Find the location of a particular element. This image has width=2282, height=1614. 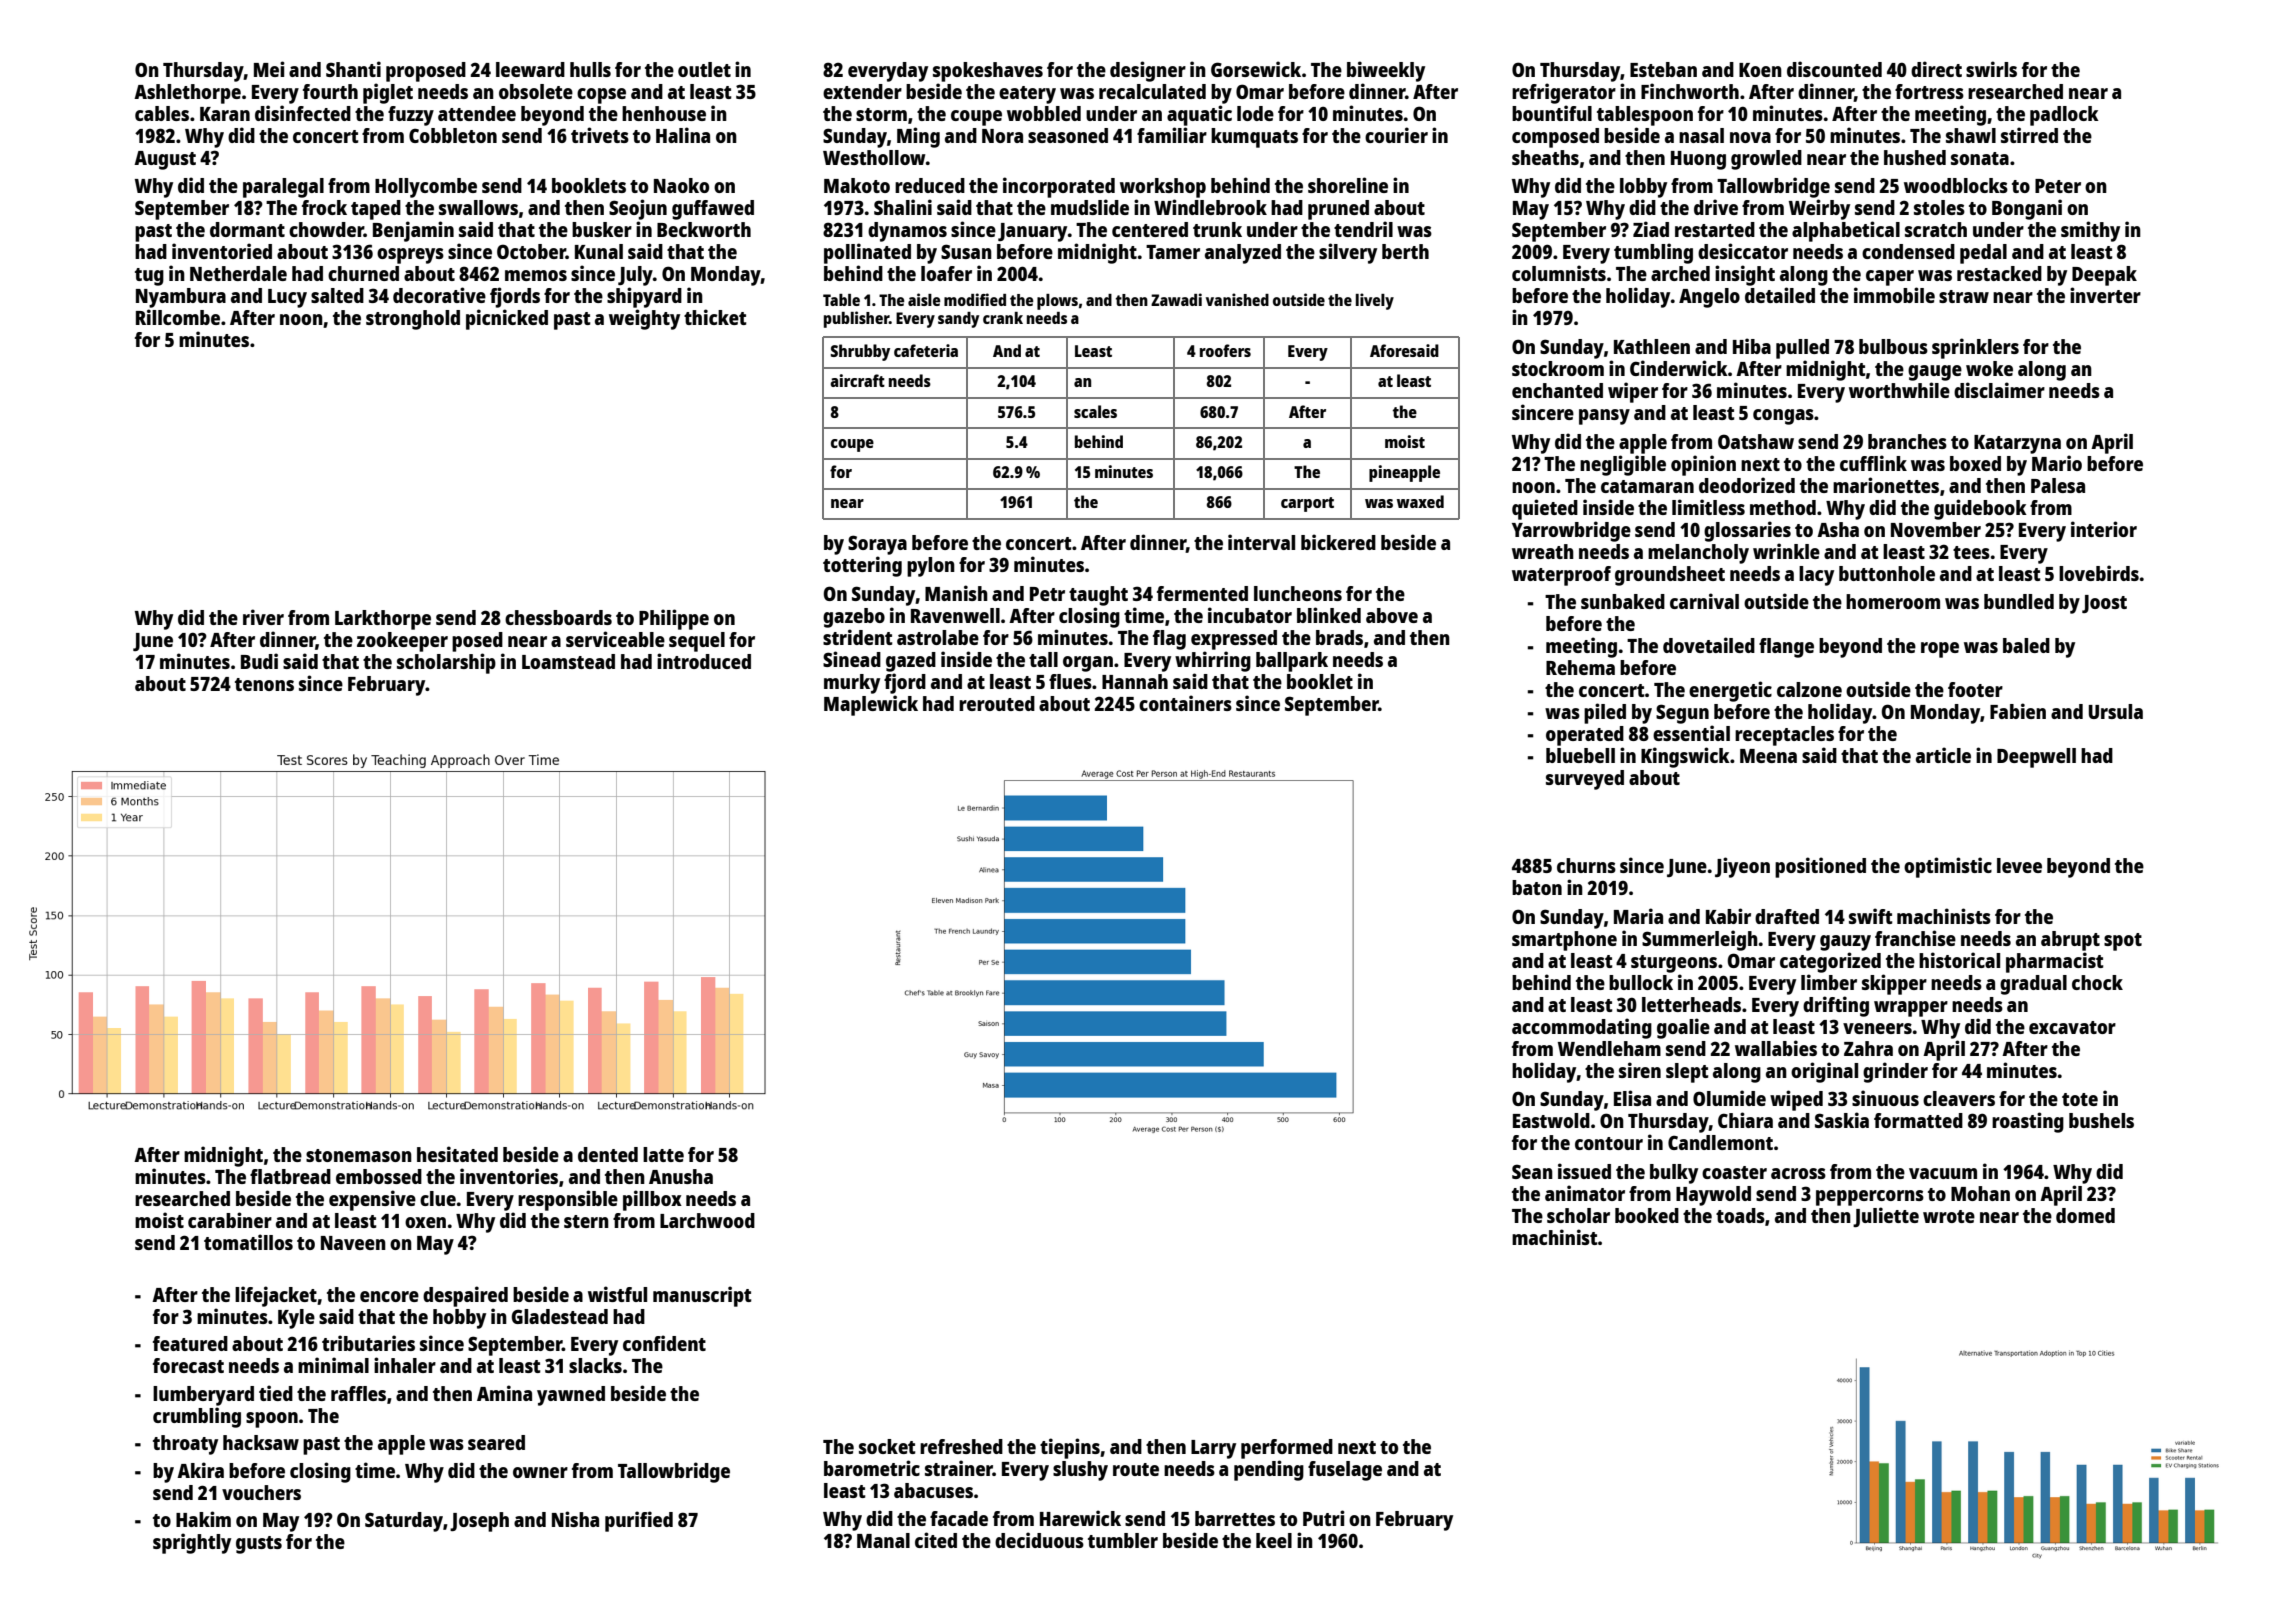

Shalini is located at coordinates (903, 207).
